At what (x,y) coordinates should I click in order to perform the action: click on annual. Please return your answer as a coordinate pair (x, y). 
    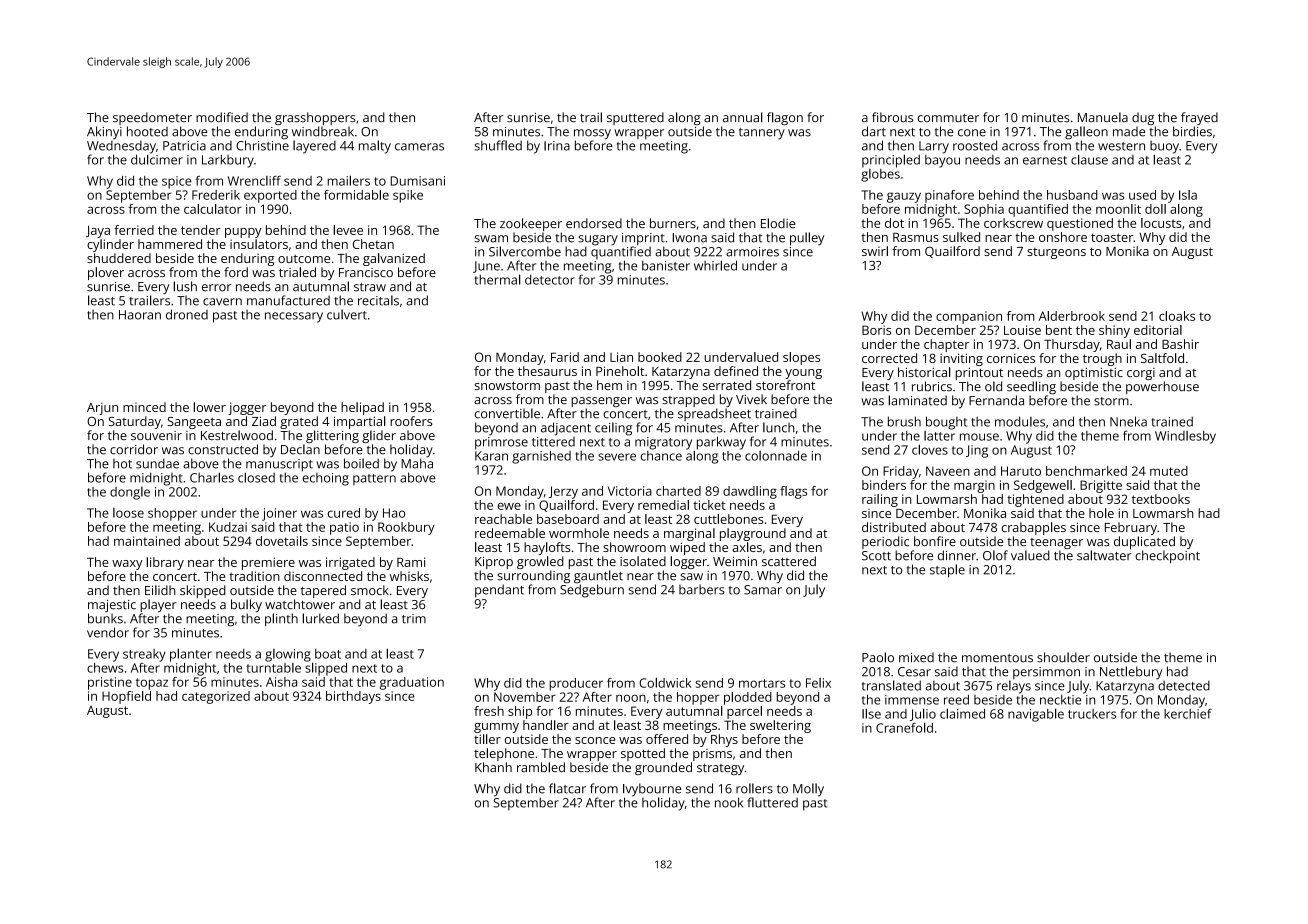
    Looking at the image, I should click on (743, 117).
